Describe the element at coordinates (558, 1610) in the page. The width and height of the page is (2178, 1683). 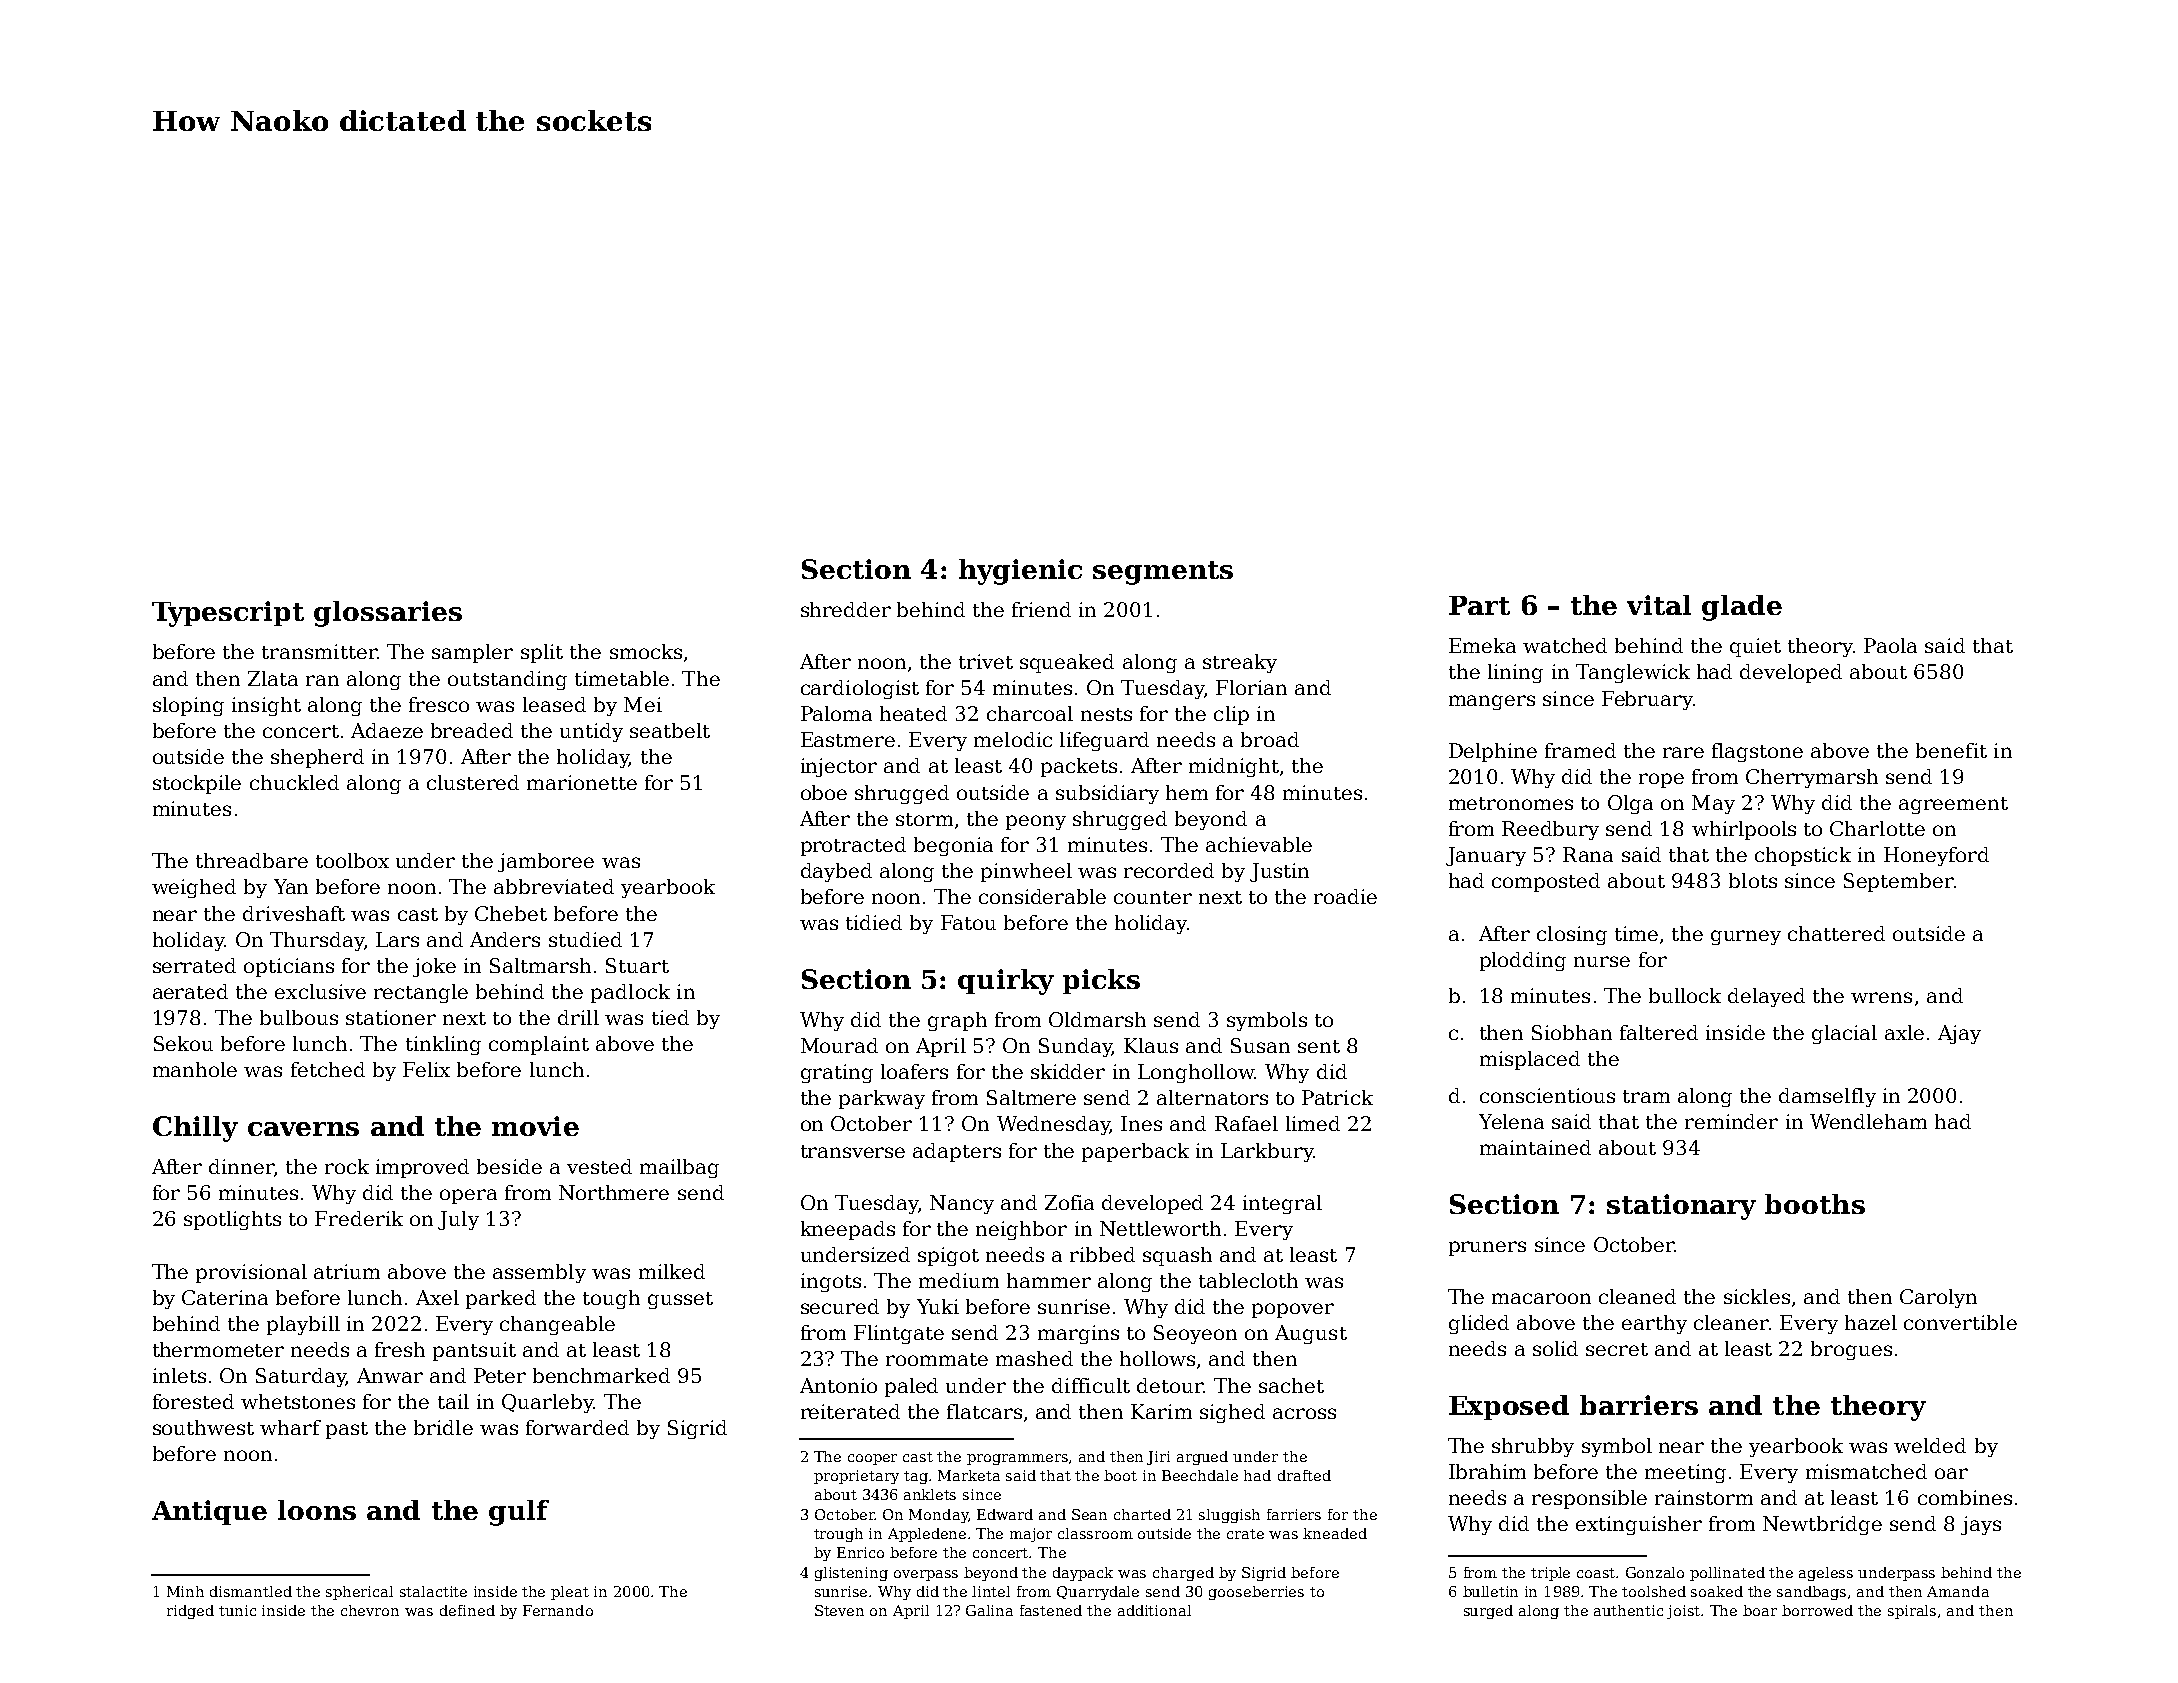
I see `Fernando` at that location.
